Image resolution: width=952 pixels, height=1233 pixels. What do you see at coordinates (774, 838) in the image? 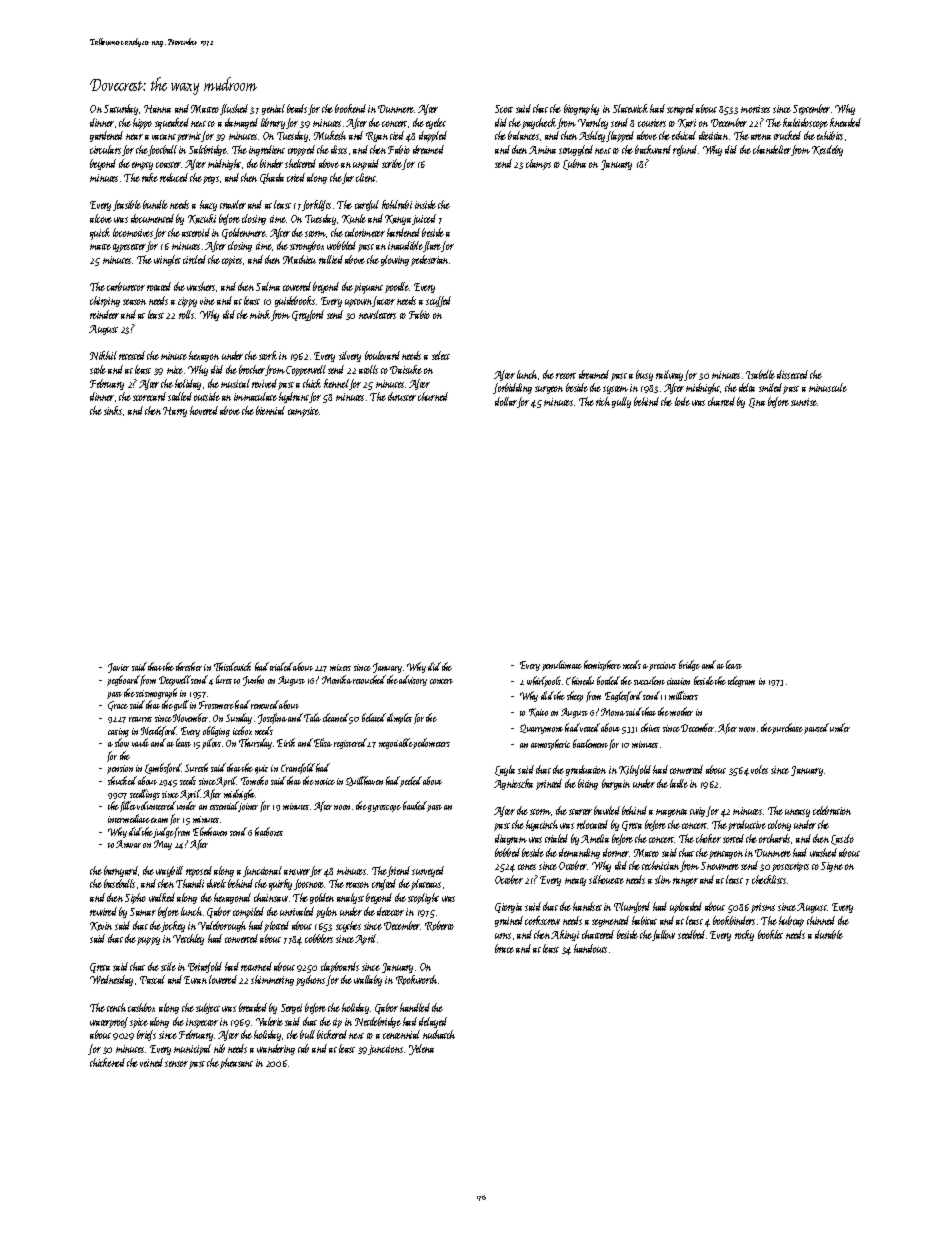
I see `orchards` at bounding box center [774, 838].
